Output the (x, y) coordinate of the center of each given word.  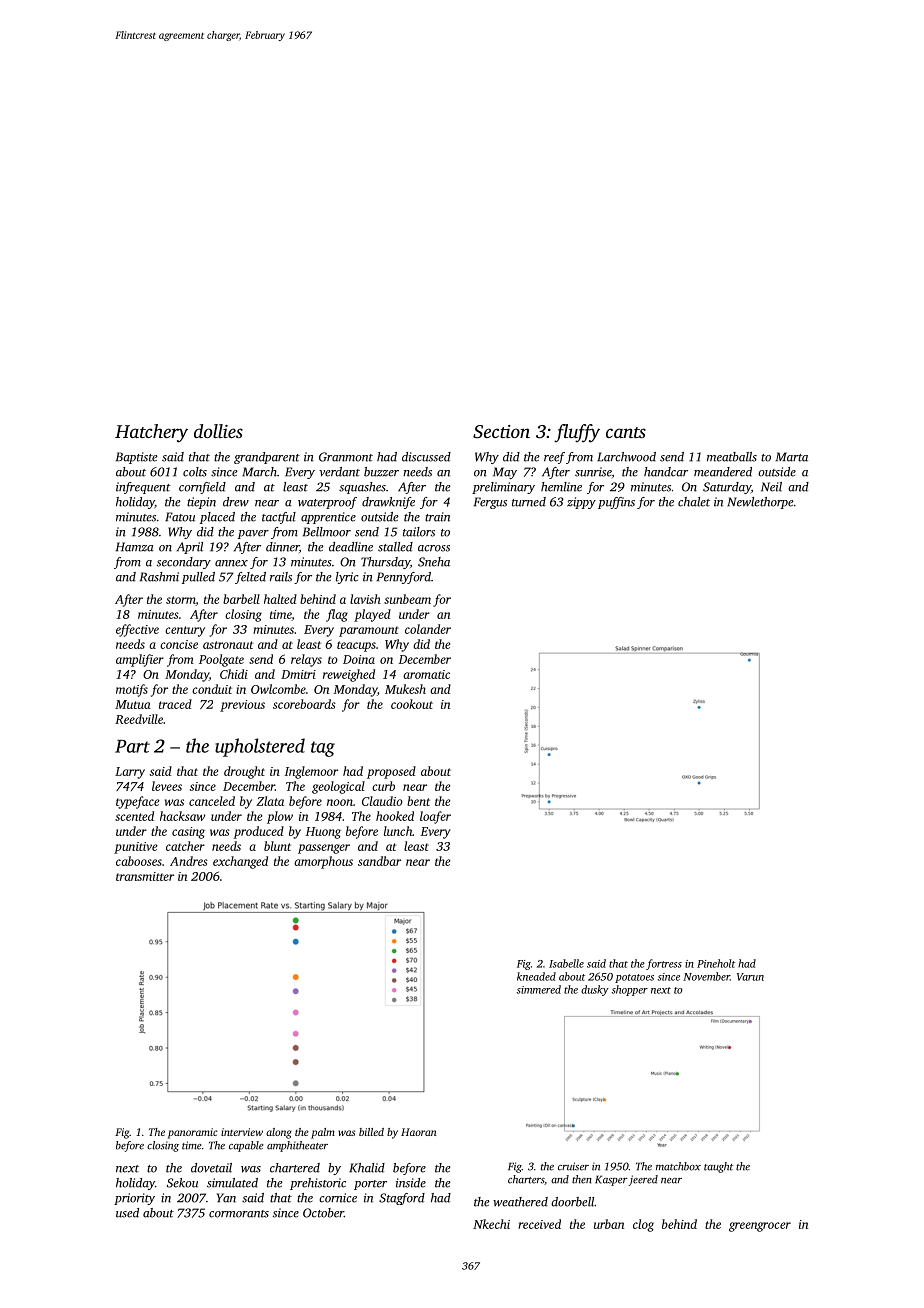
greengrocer (760, 1227)
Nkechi (491, 1224)
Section (501, 432)
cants (626, 432)
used (127, 1213)
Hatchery (151, 433)
